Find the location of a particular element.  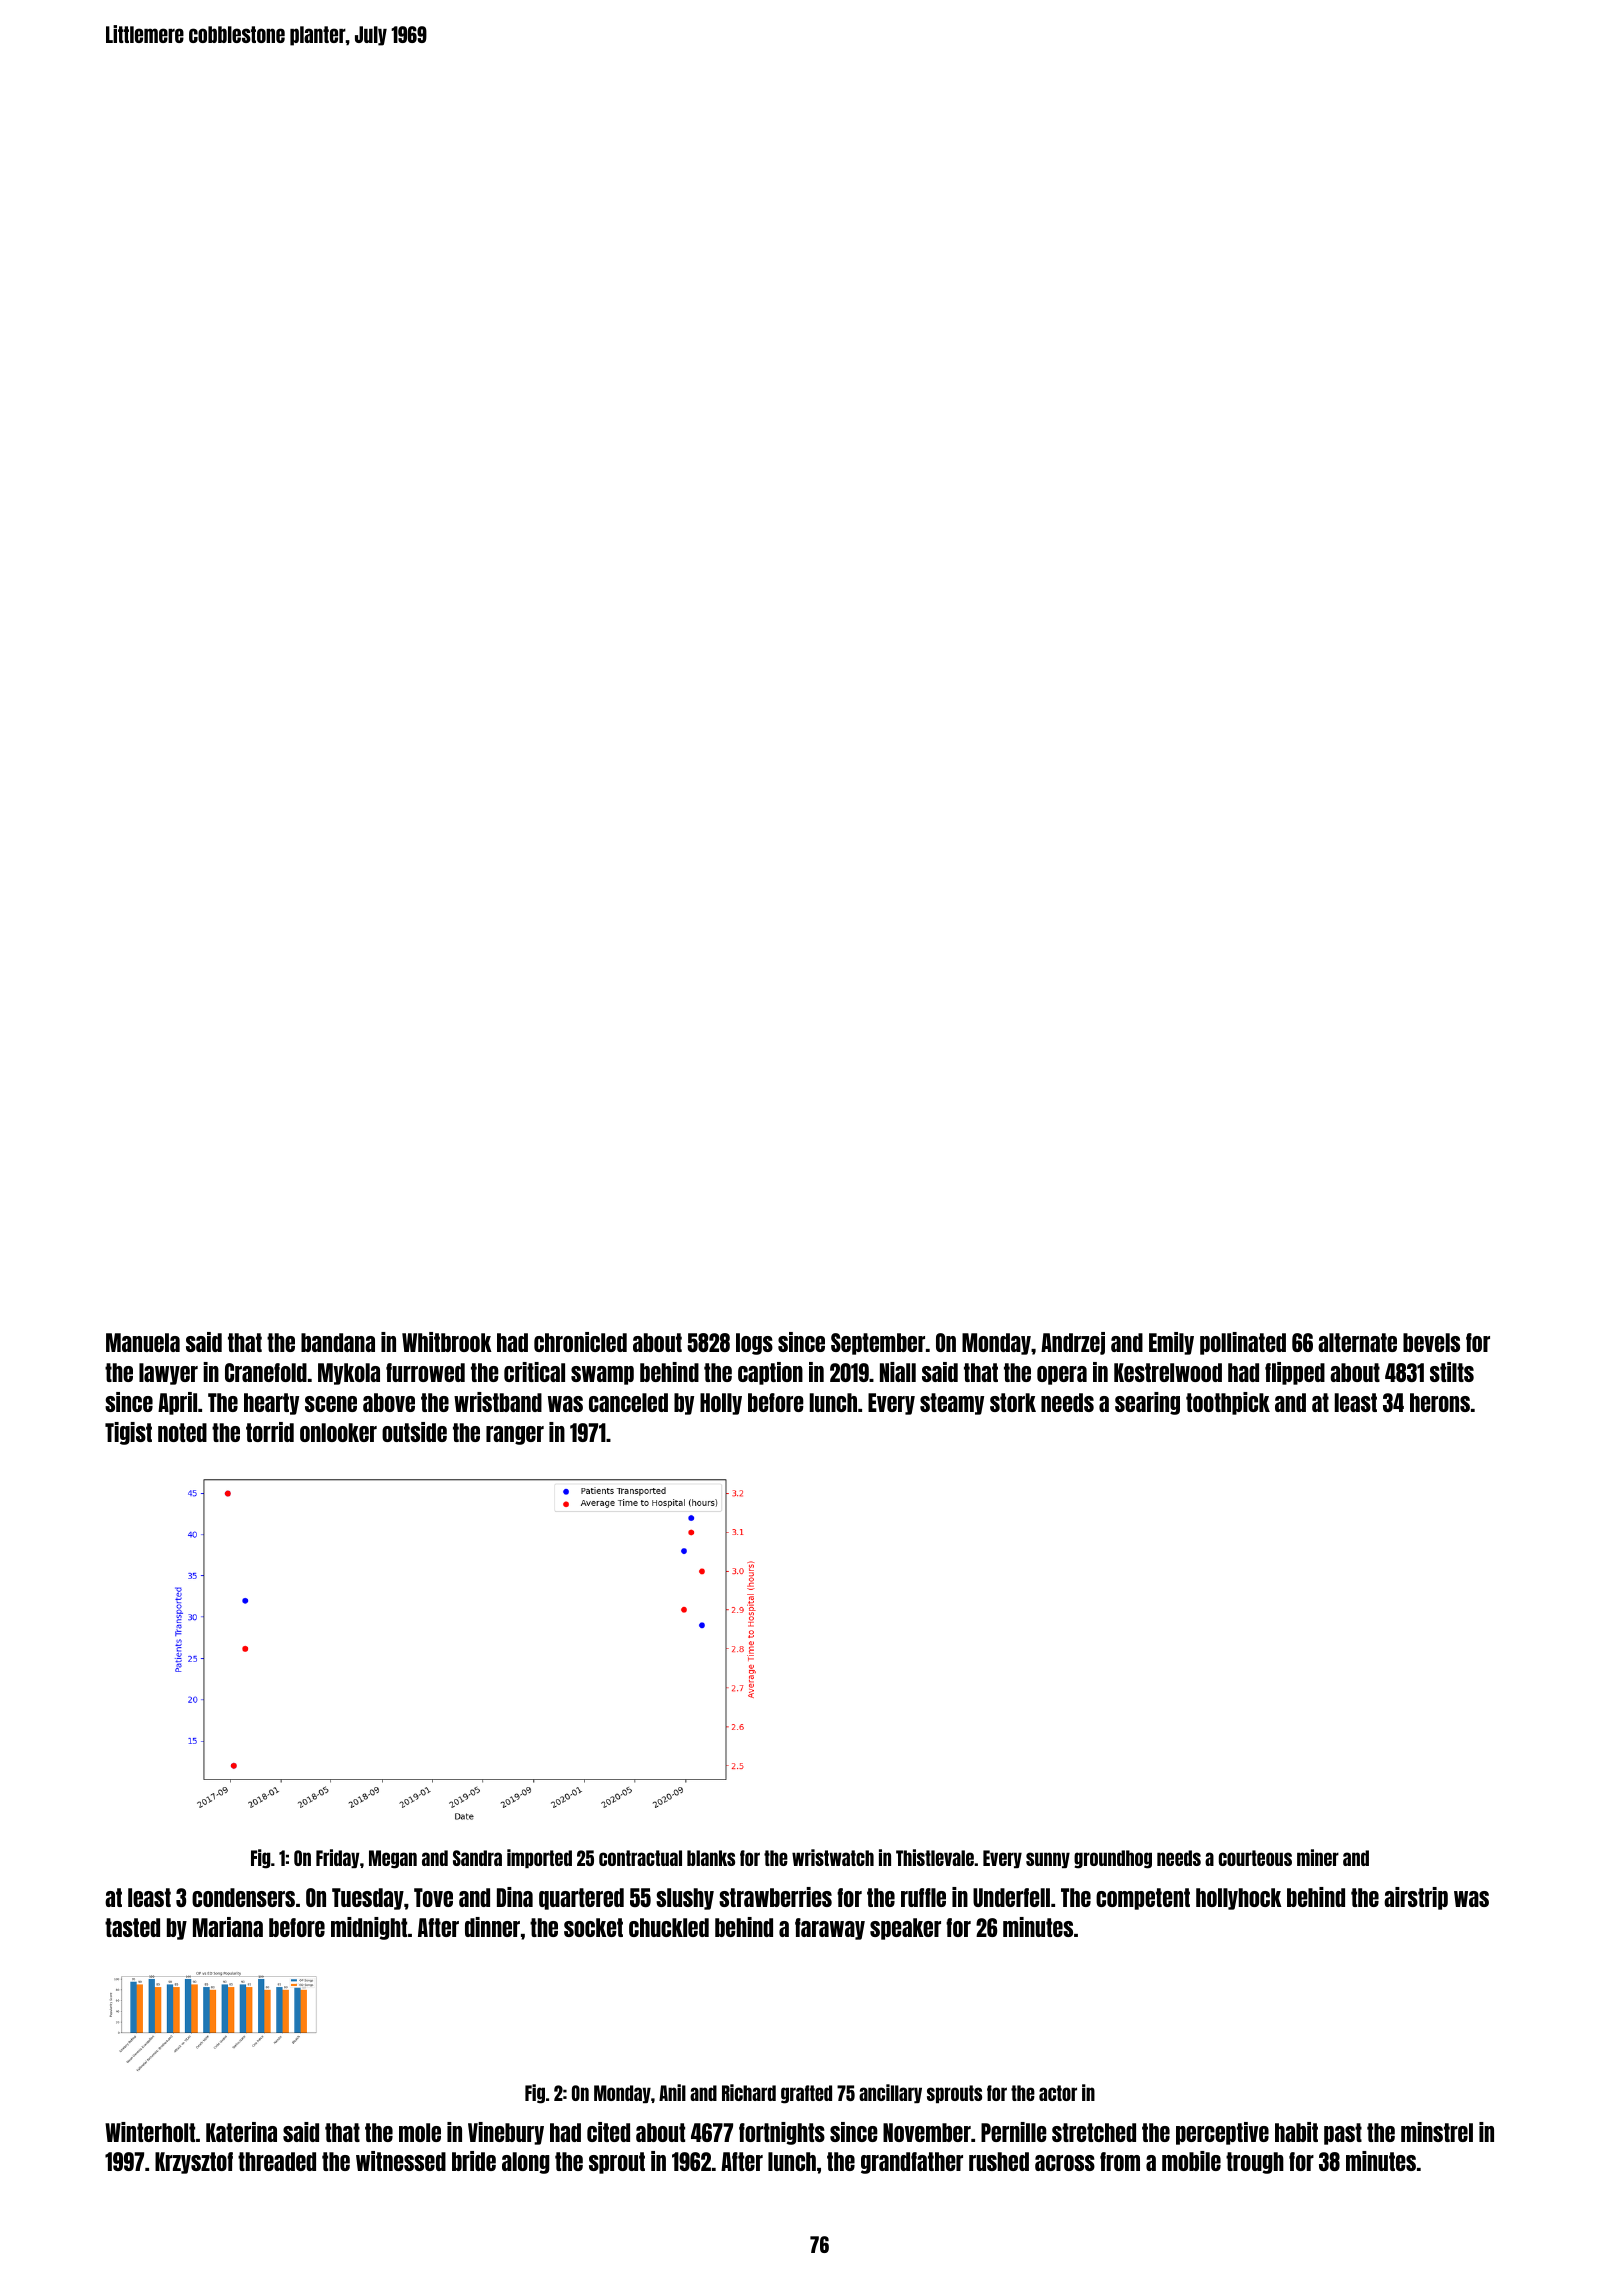

groundhog is located at coordinates (1113, 1859).
